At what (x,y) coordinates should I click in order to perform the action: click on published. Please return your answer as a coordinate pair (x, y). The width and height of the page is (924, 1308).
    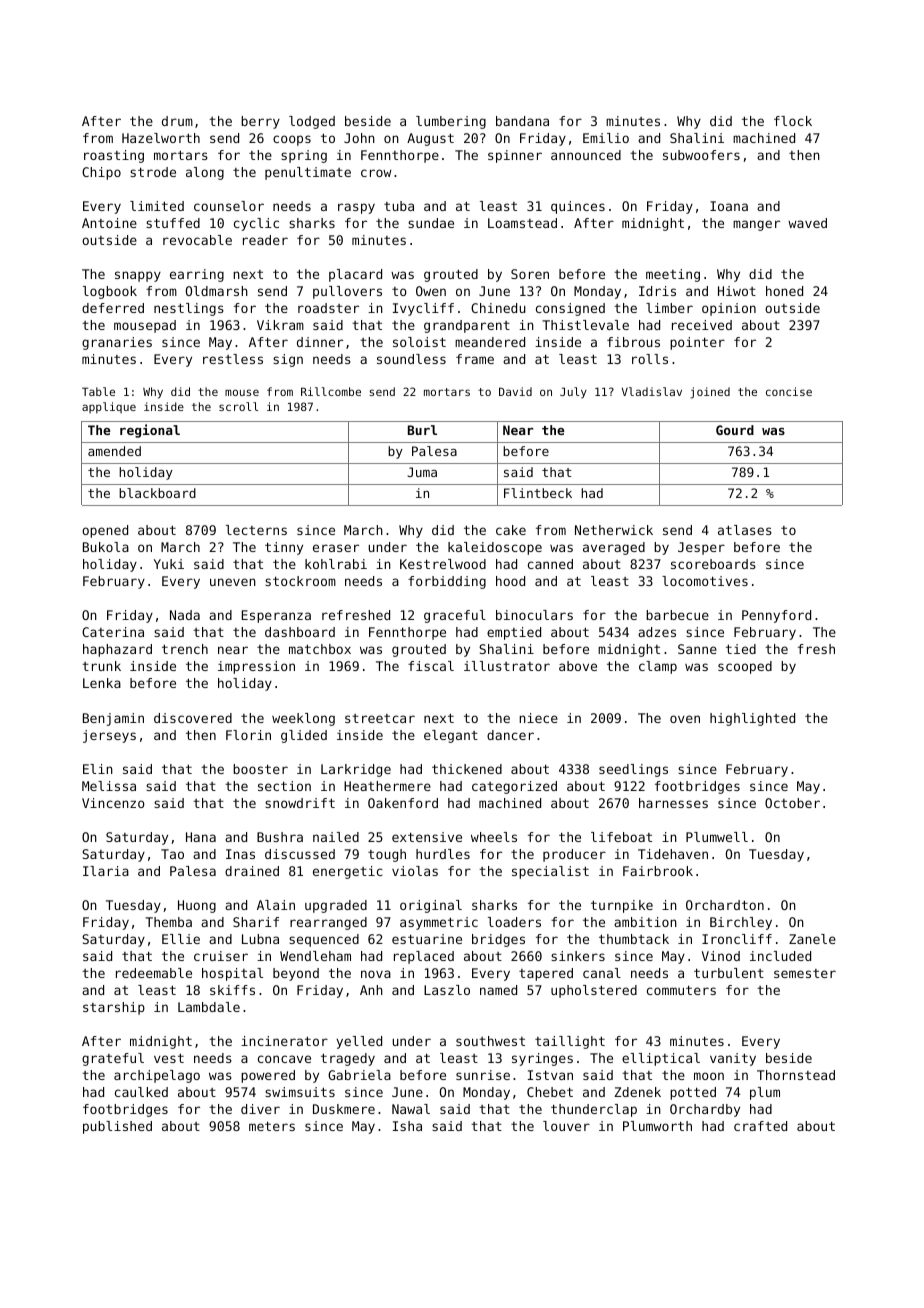
    Looking at the image, I should click on (117, 1127).
